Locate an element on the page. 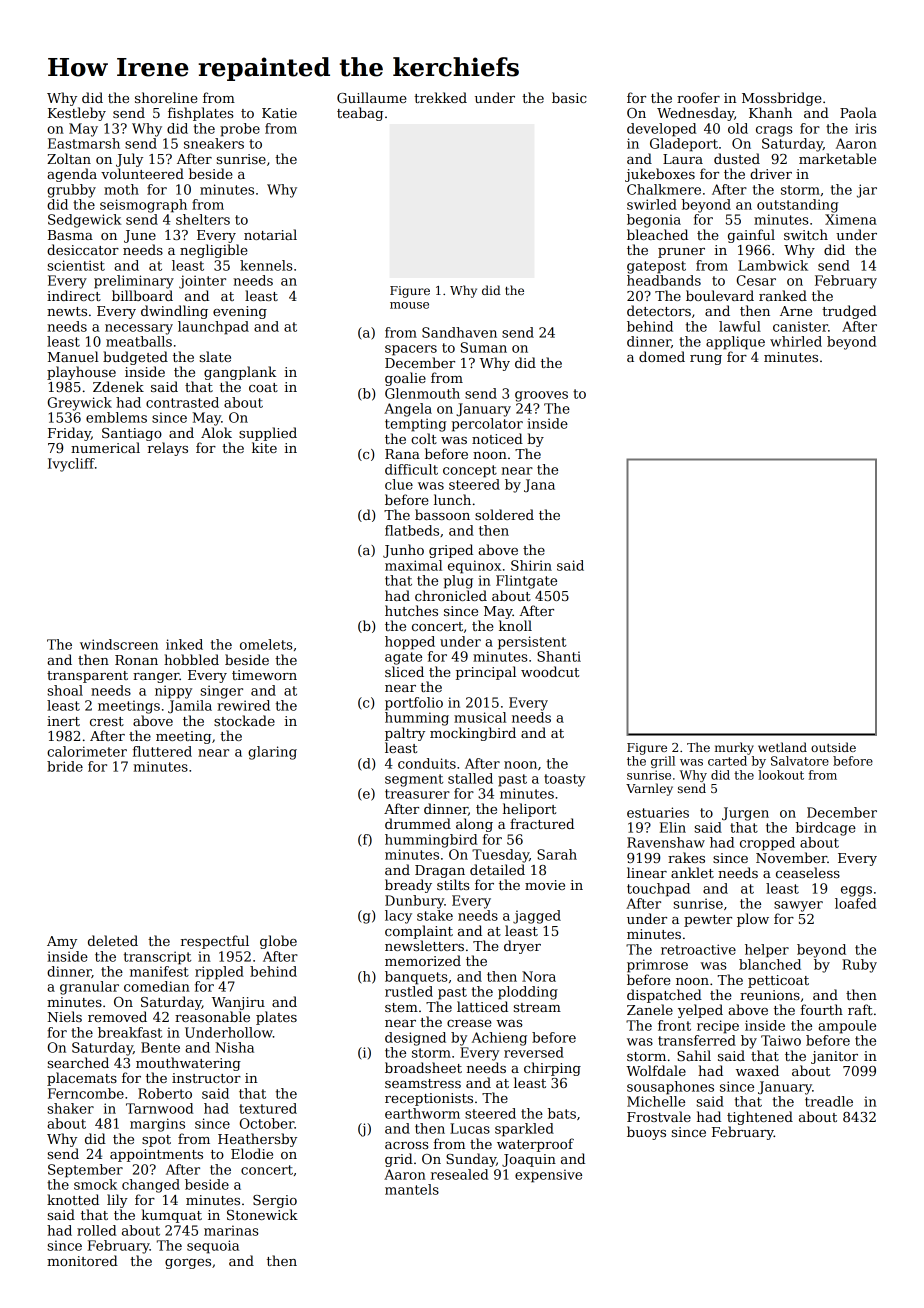 Image resolution: width=924 pixels, height=1308 pixels. rustled is located at coordinates (409, 991).
